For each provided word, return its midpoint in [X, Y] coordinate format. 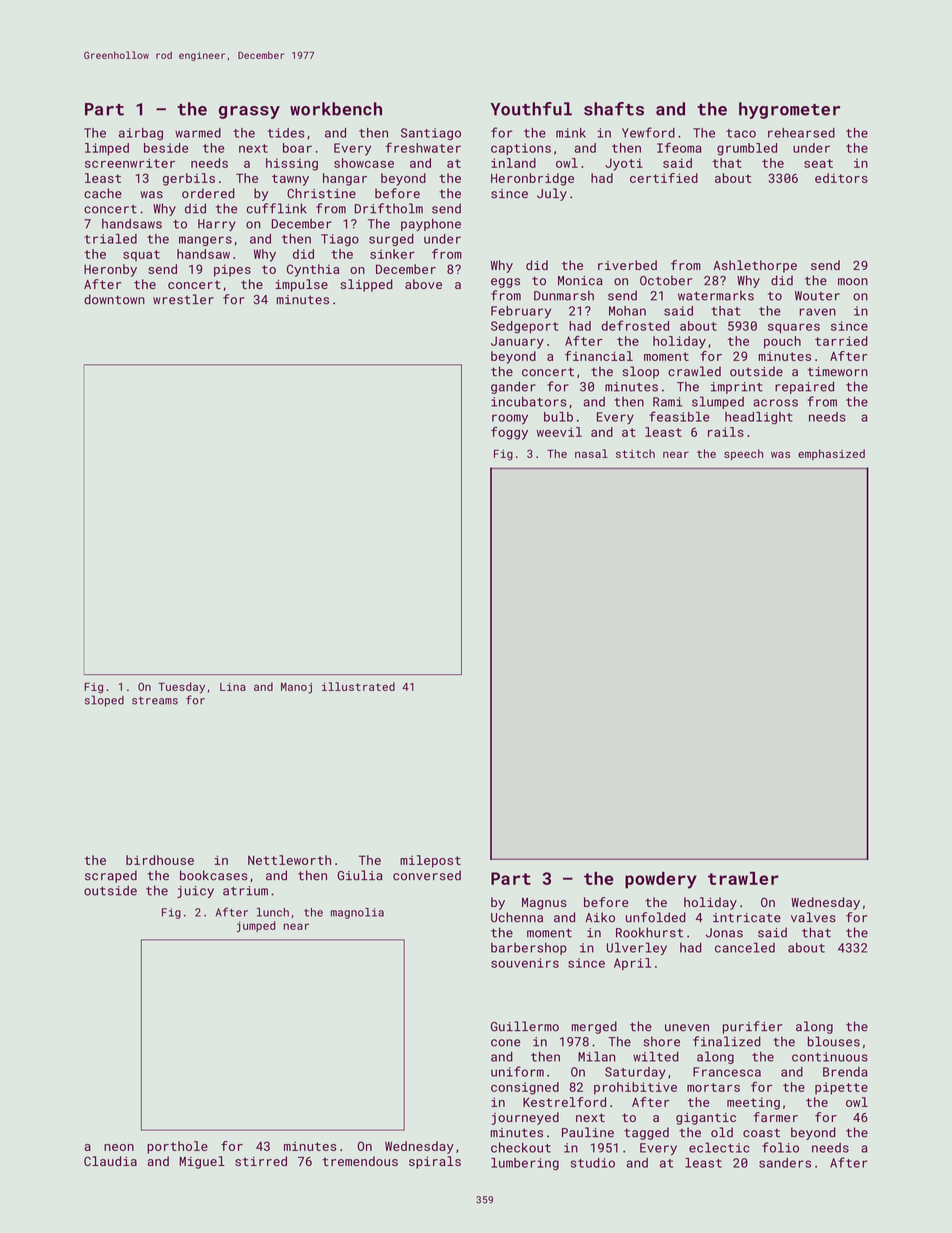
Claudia [110, 1161]
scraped [111, 876]
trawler [743, 878]
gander [513, 387]
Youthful [531, 109]
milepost [430, 861]
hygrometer [789, 110]
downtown [114, 299]
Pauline [588, 1132]
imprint [737, 388]
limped [107, 149]
